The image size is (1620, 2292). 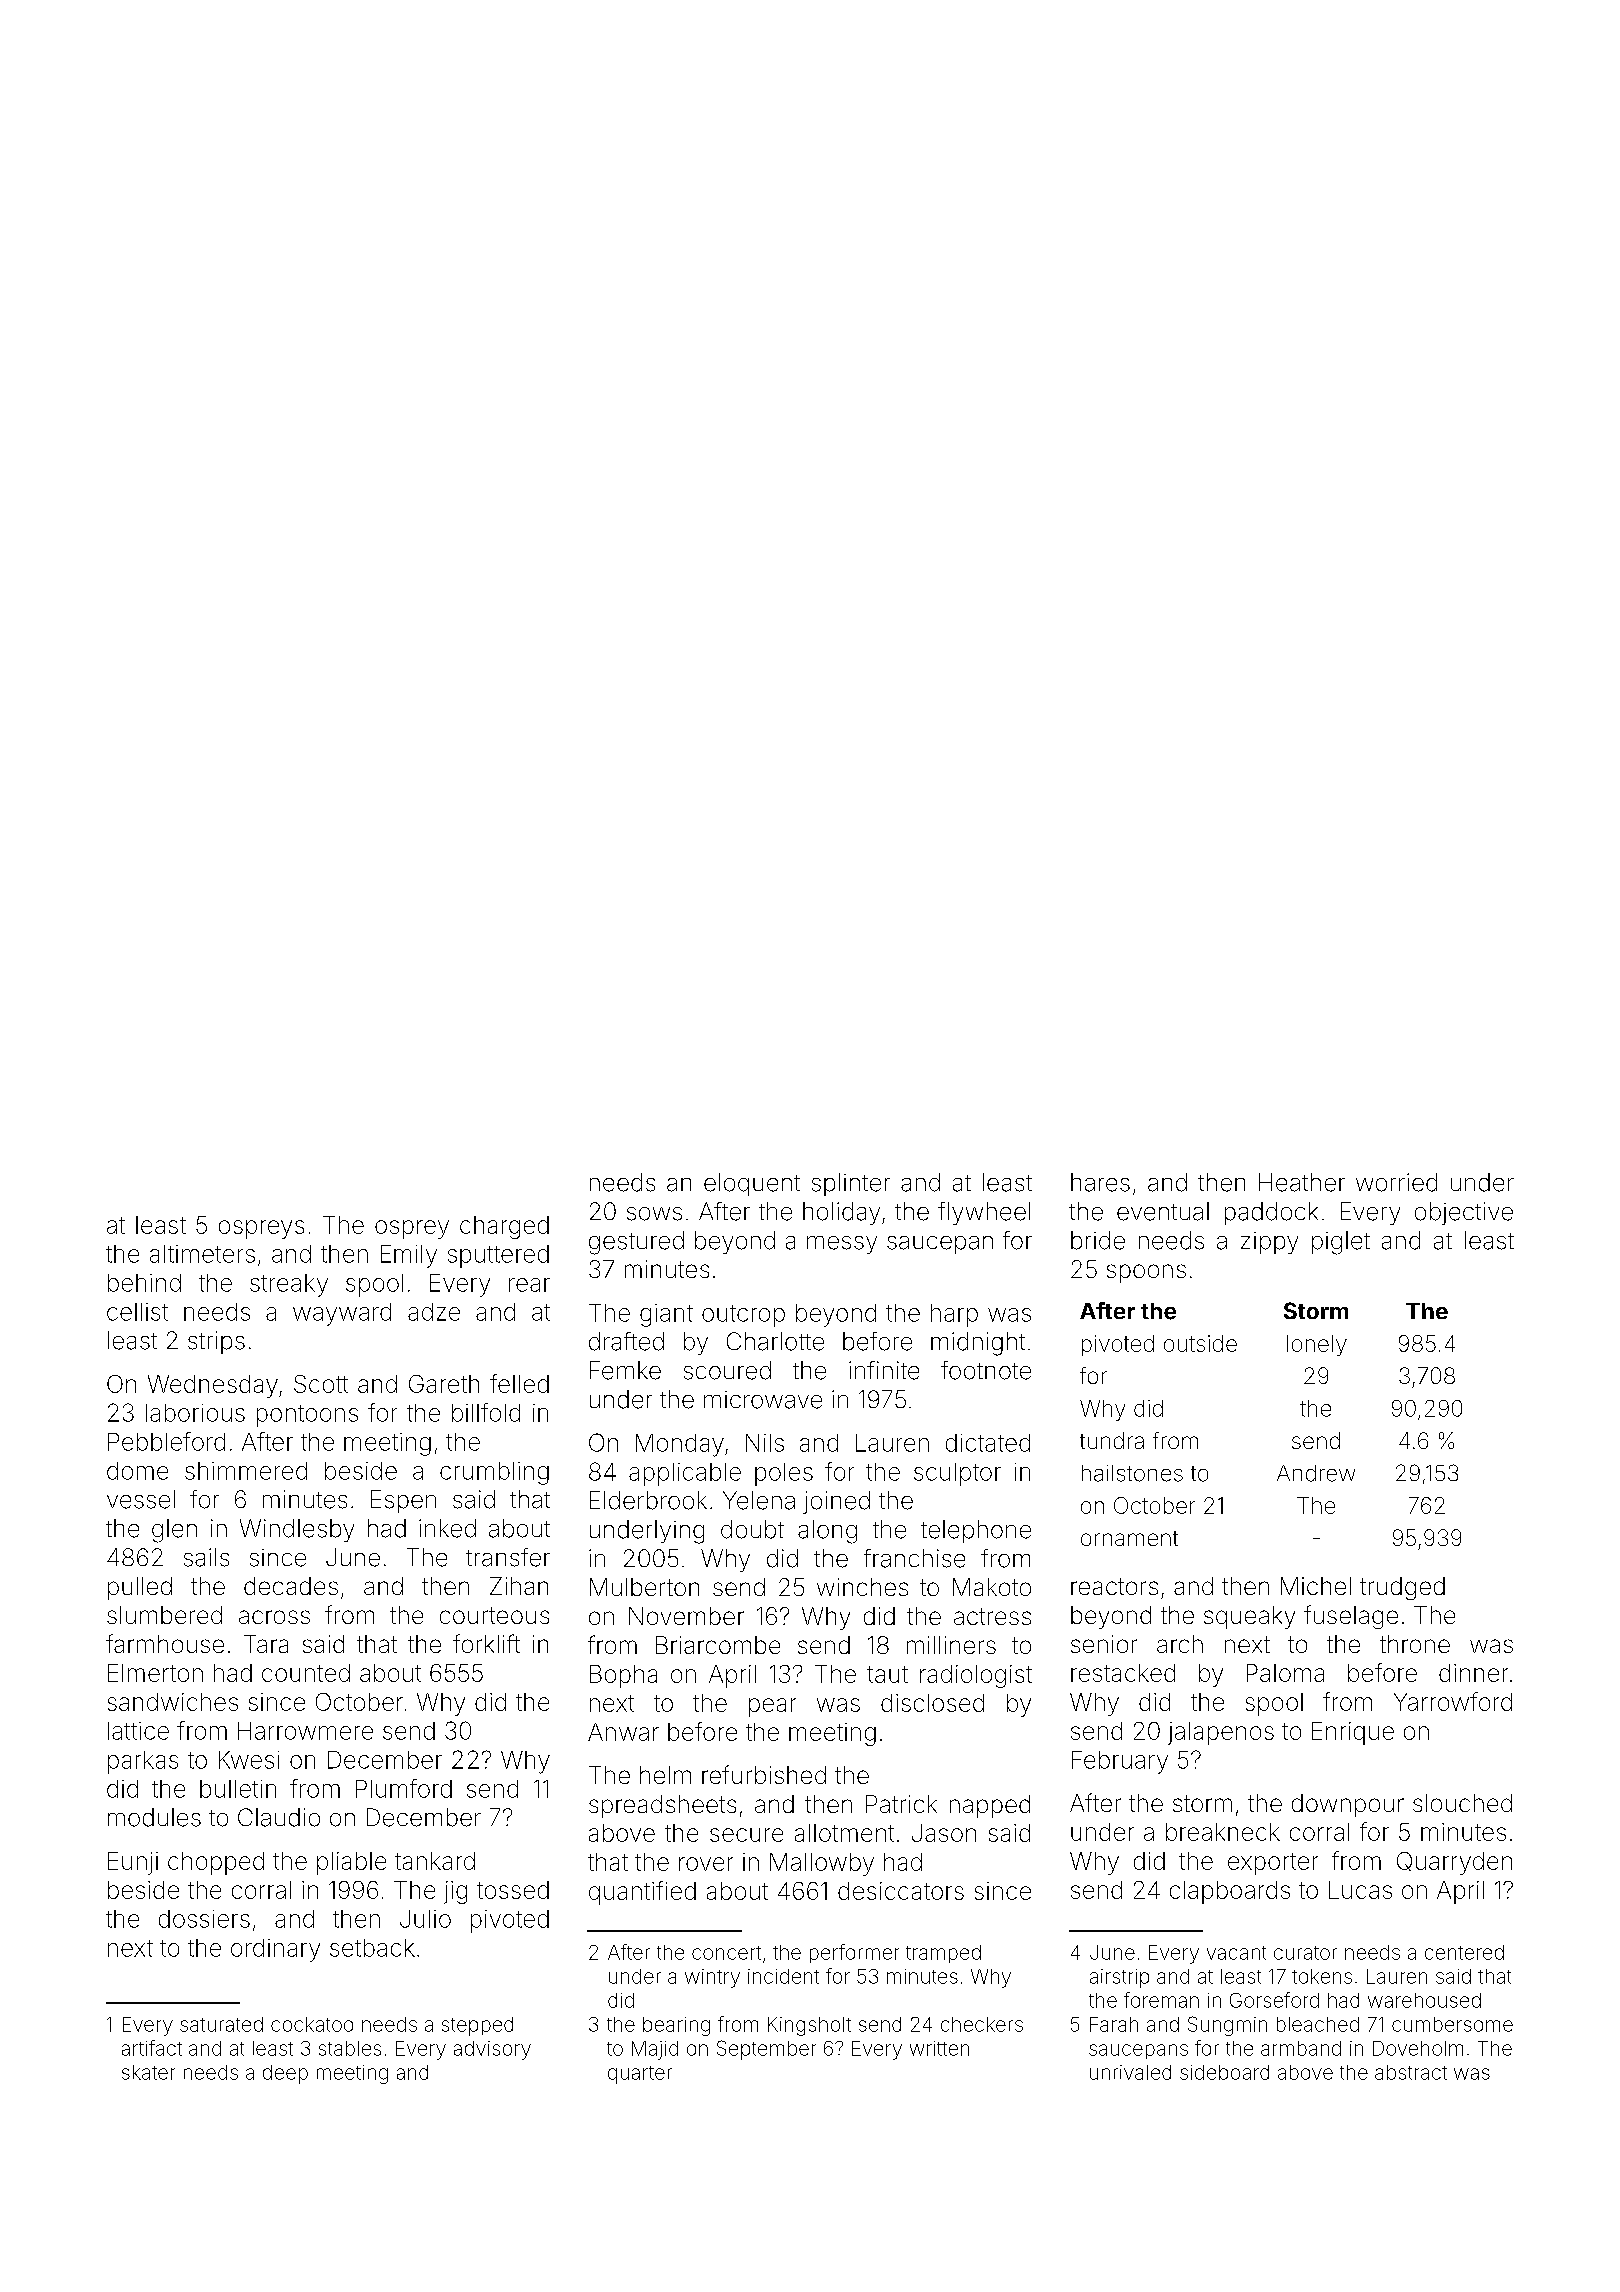 I want to click on Andrew, so click(x=1316, y=1473).
